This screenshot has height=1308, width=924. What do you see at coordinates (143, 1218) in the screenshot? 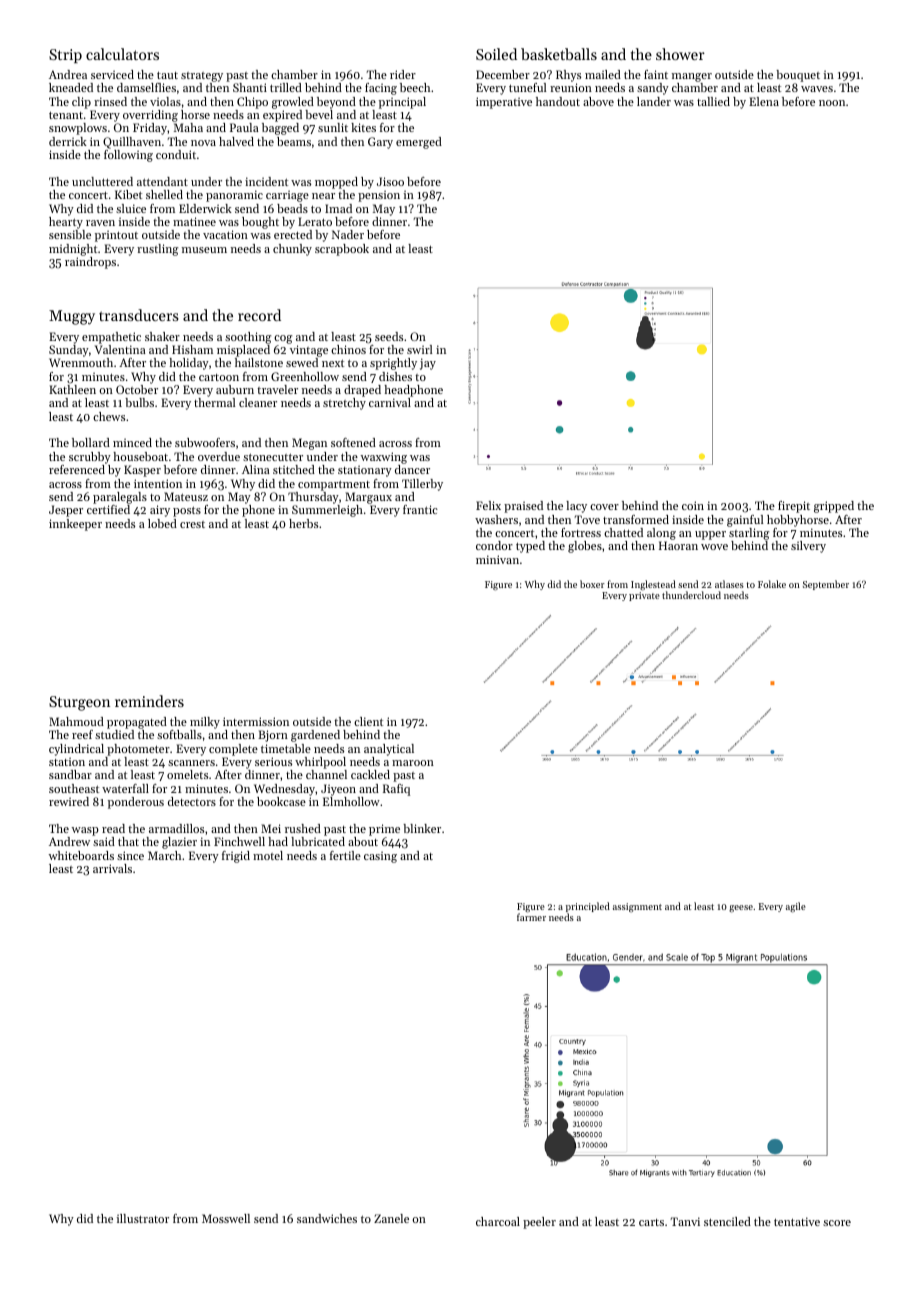
I see `illustrator` at bounding box center [143, 1218].
